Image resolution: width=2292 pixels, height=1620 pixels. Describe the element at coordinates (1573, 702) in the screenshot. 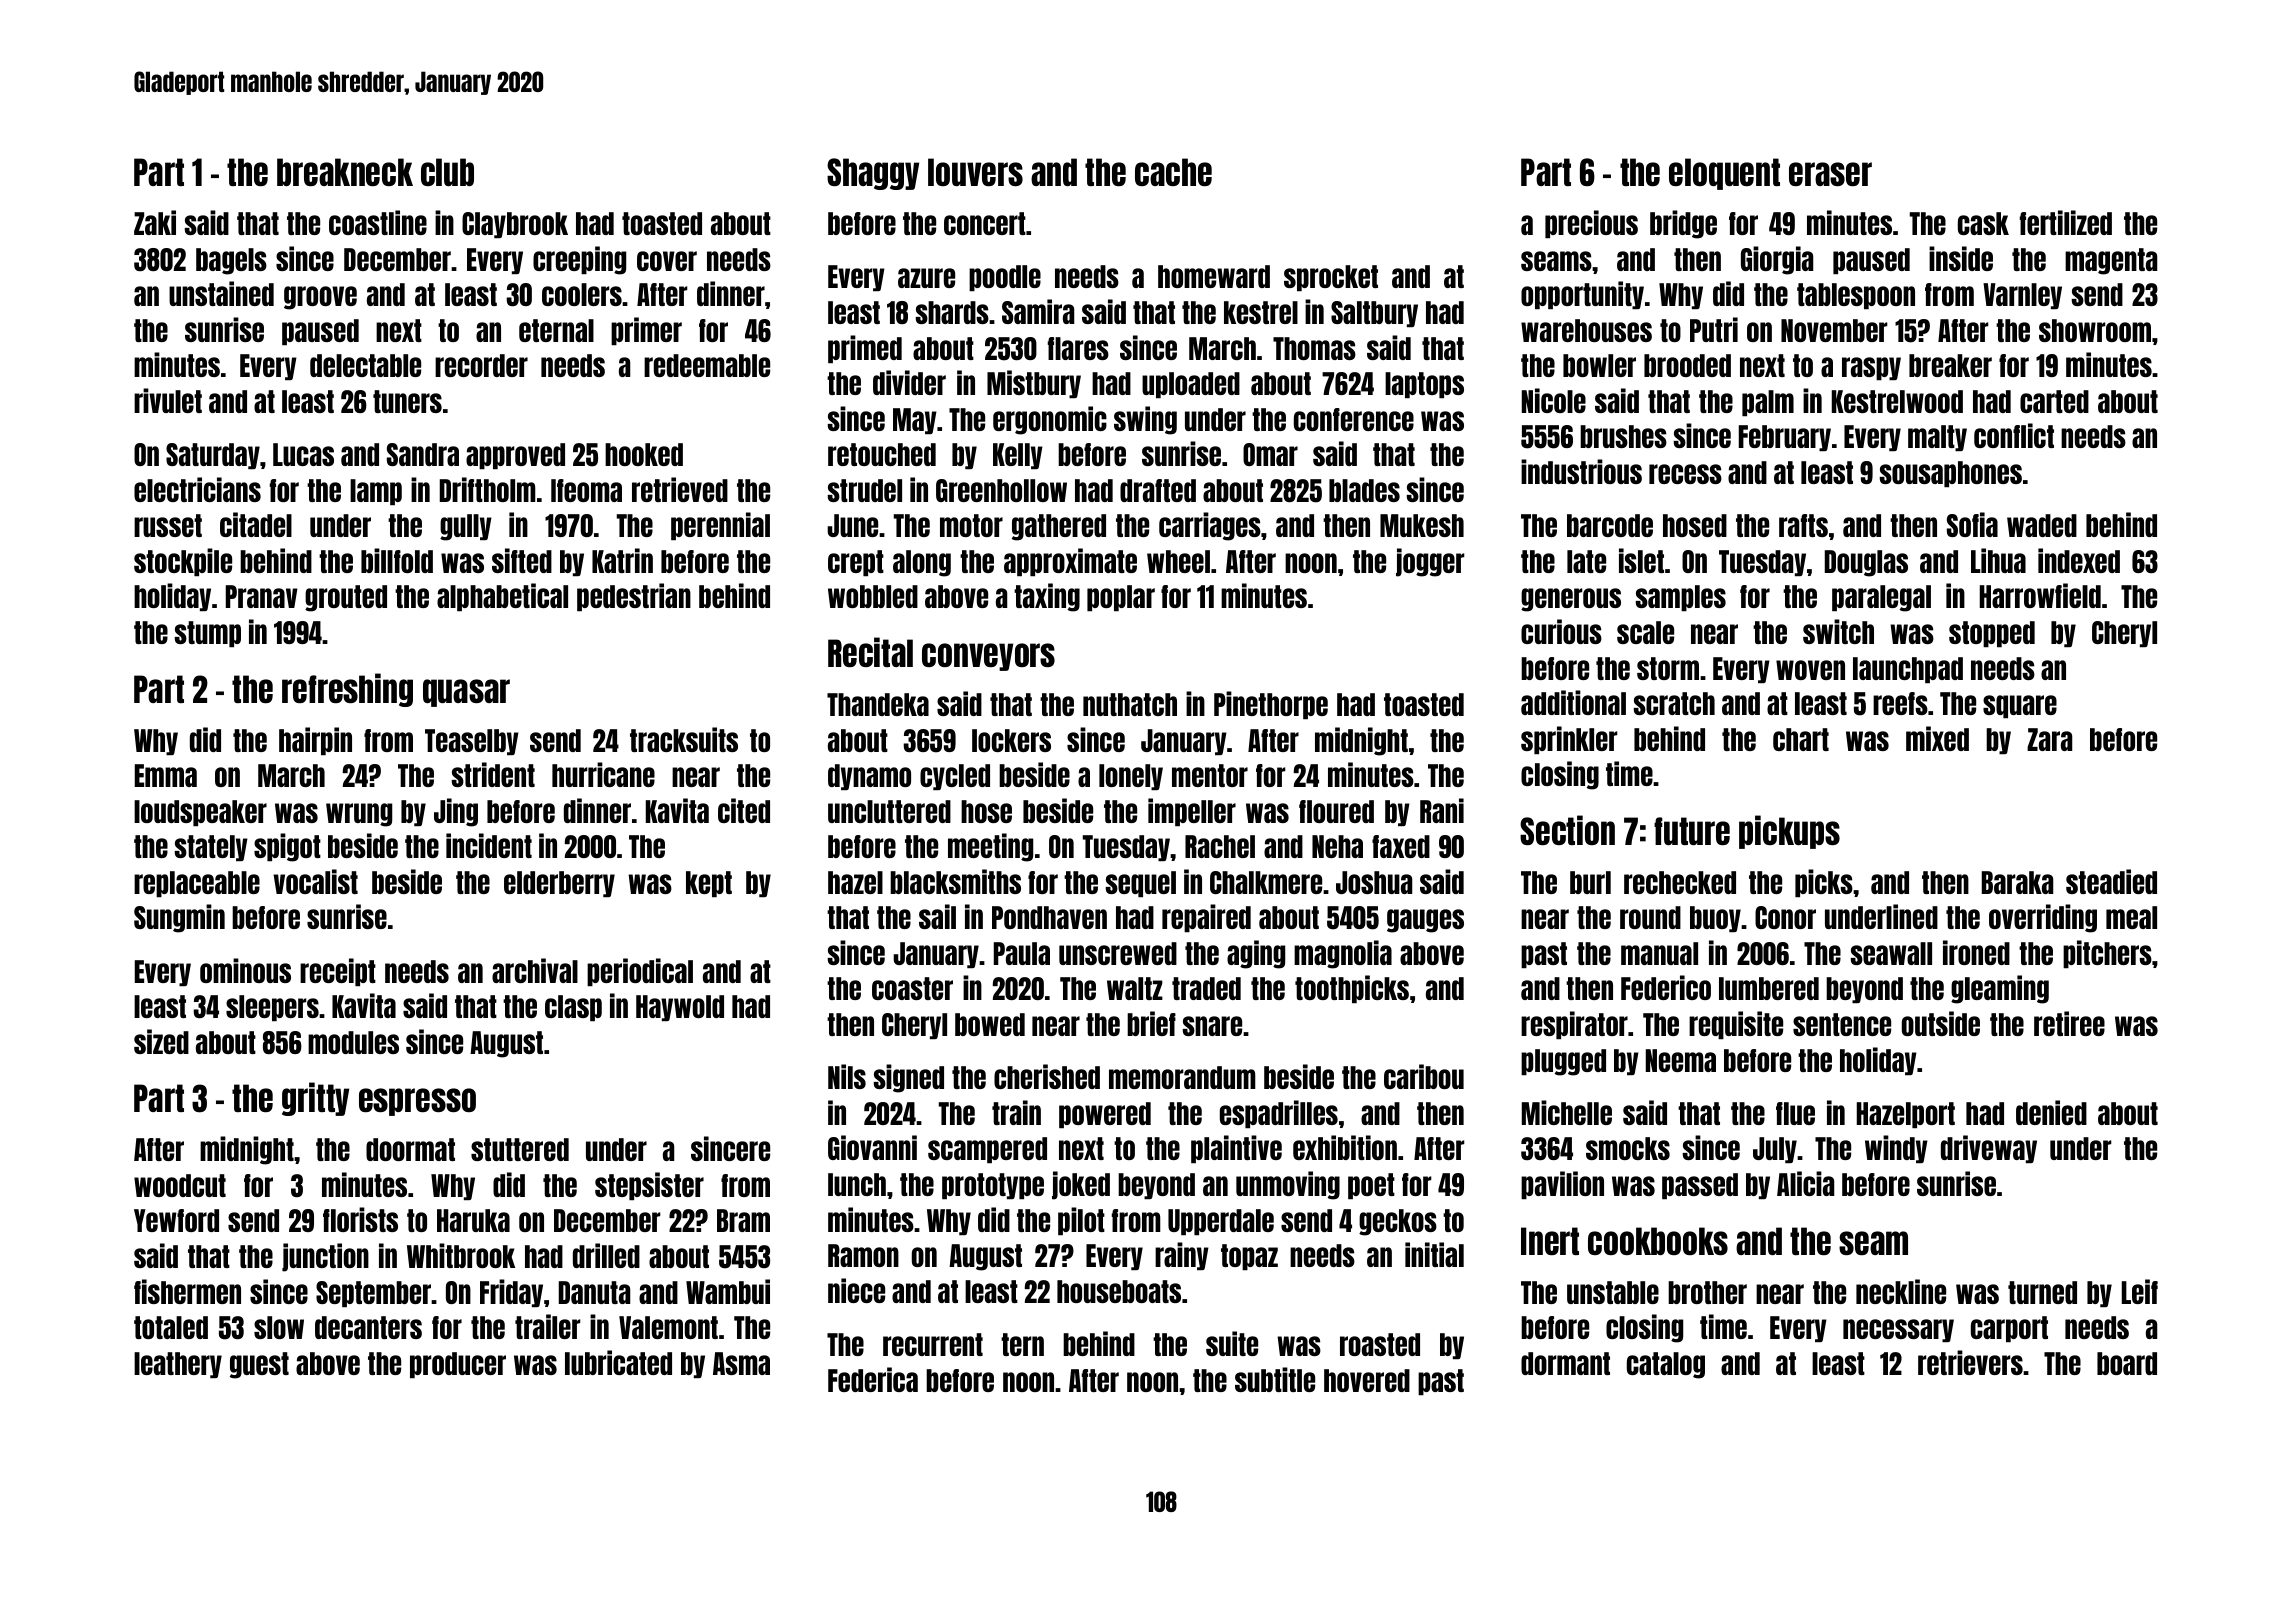

I see `additional` at that location.
